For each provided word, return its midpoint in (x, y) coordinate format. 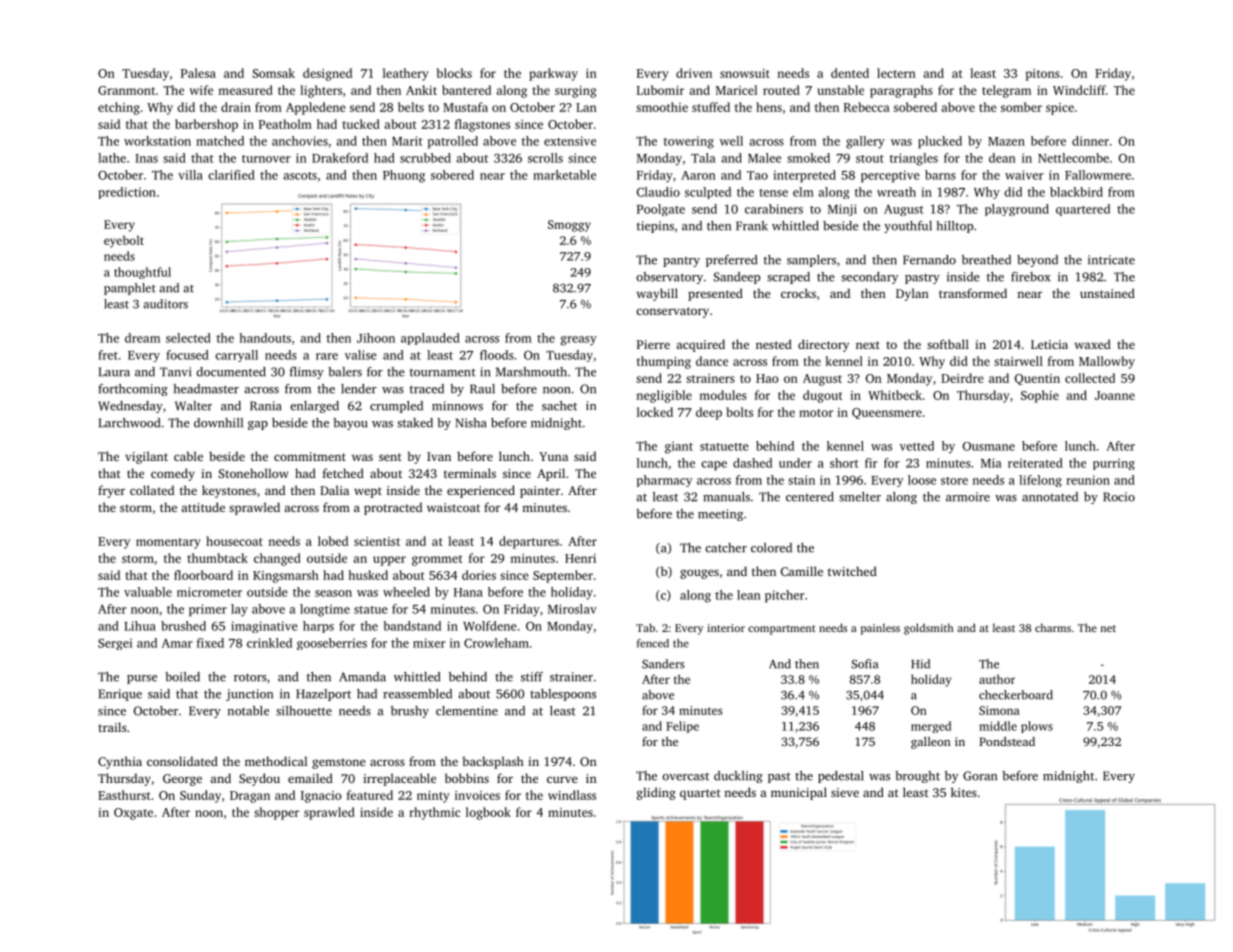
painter (540, 492)
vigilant (146, 457)
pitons (1042, 75)
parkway (553, 74)
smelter (860, 497)
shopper (276, 813)
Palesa (198, 73)
